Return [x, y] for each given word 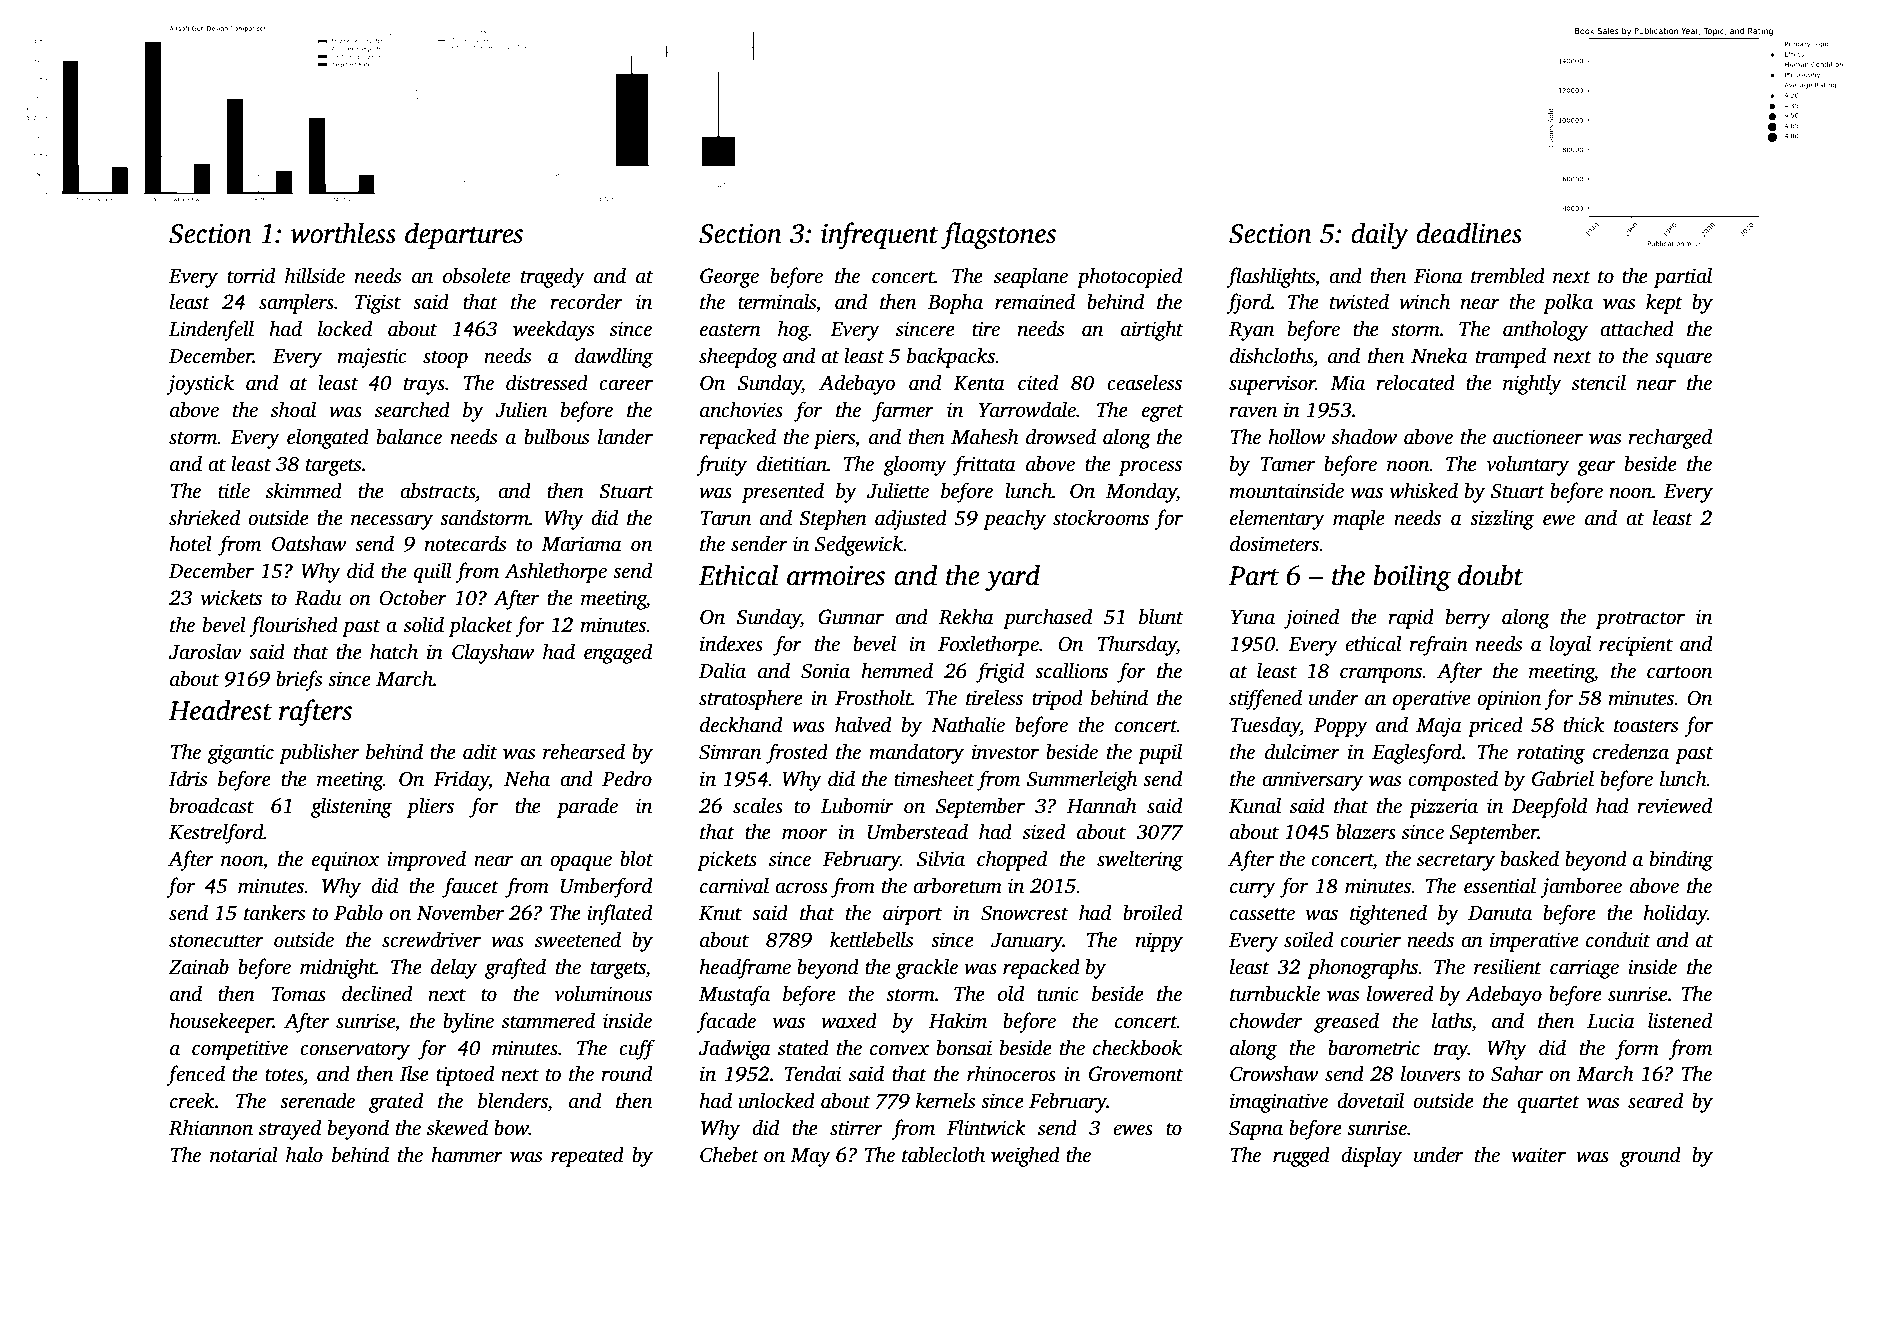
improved [426, 860]
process [1150, 468]
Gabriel [1563, 778]
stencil [1599, 382]
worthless [343, 233]
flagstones [998, 235]
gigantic [240, 754]
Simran [730, 752]
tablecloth [943, 1154]
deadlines [1469, 233]
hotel [190, 543]
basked [1530, 858]
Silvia [941, 858]
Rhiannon [211, 1127]
